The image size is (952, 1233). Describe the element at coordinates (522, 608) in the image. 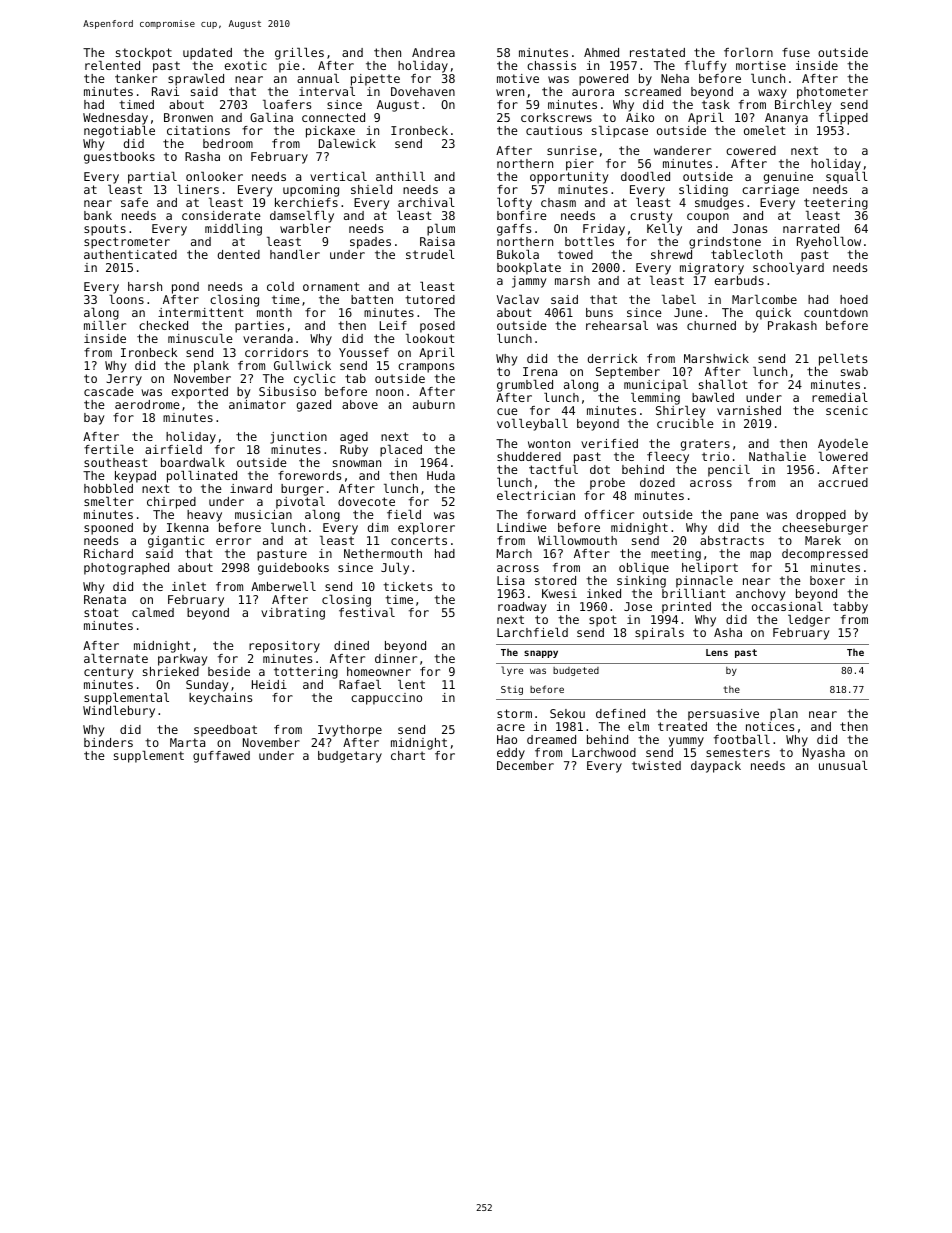

I see `roadway` at that location.
